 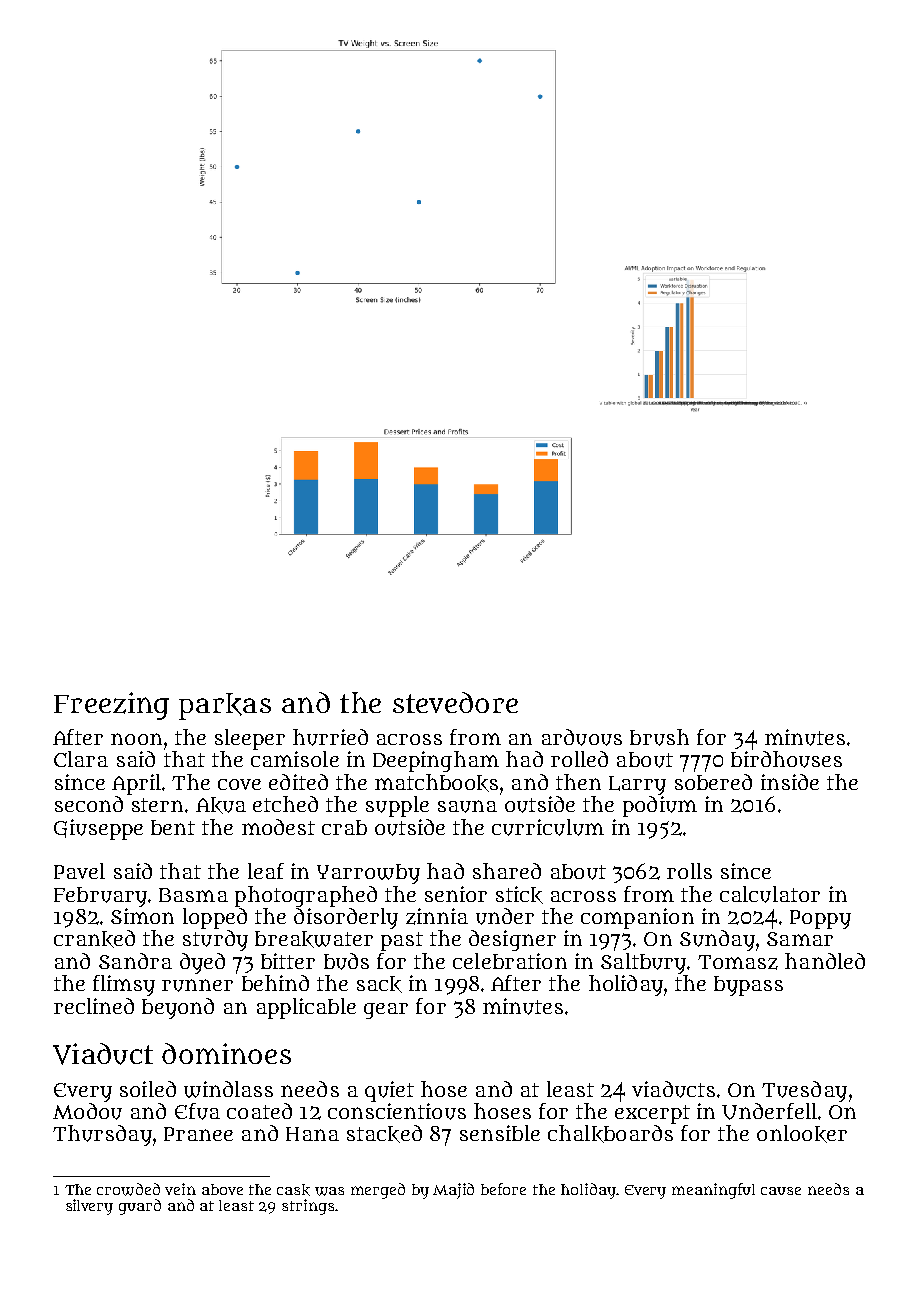 What do you see at coordinates (643, 963) in the document?
I see `Saltbury` at bounding box center [643, 963].
